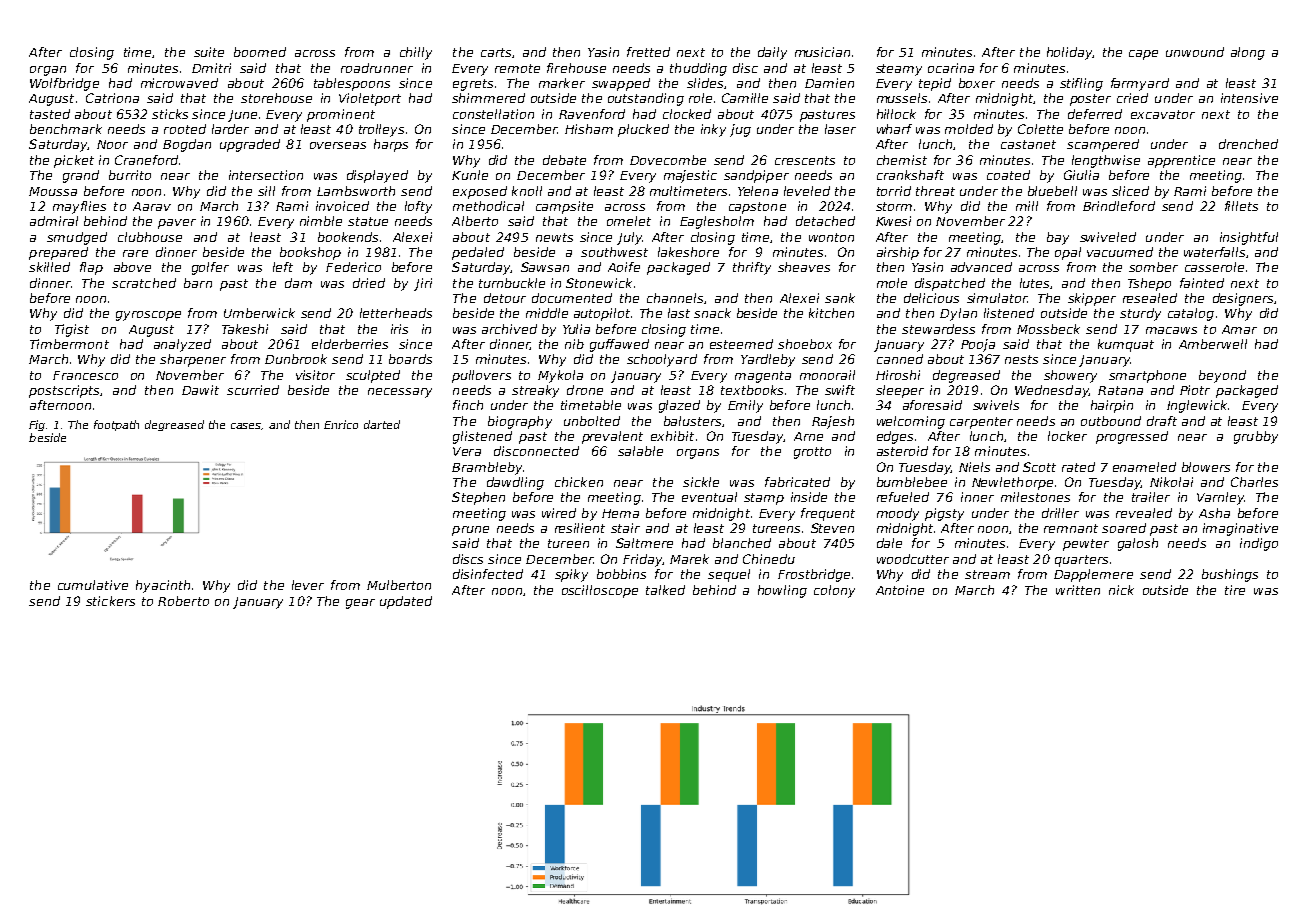 This document has width=1308, height=924. Describe the element at coordinates (1144, 513) in the document. I see `revealed` at that location.
